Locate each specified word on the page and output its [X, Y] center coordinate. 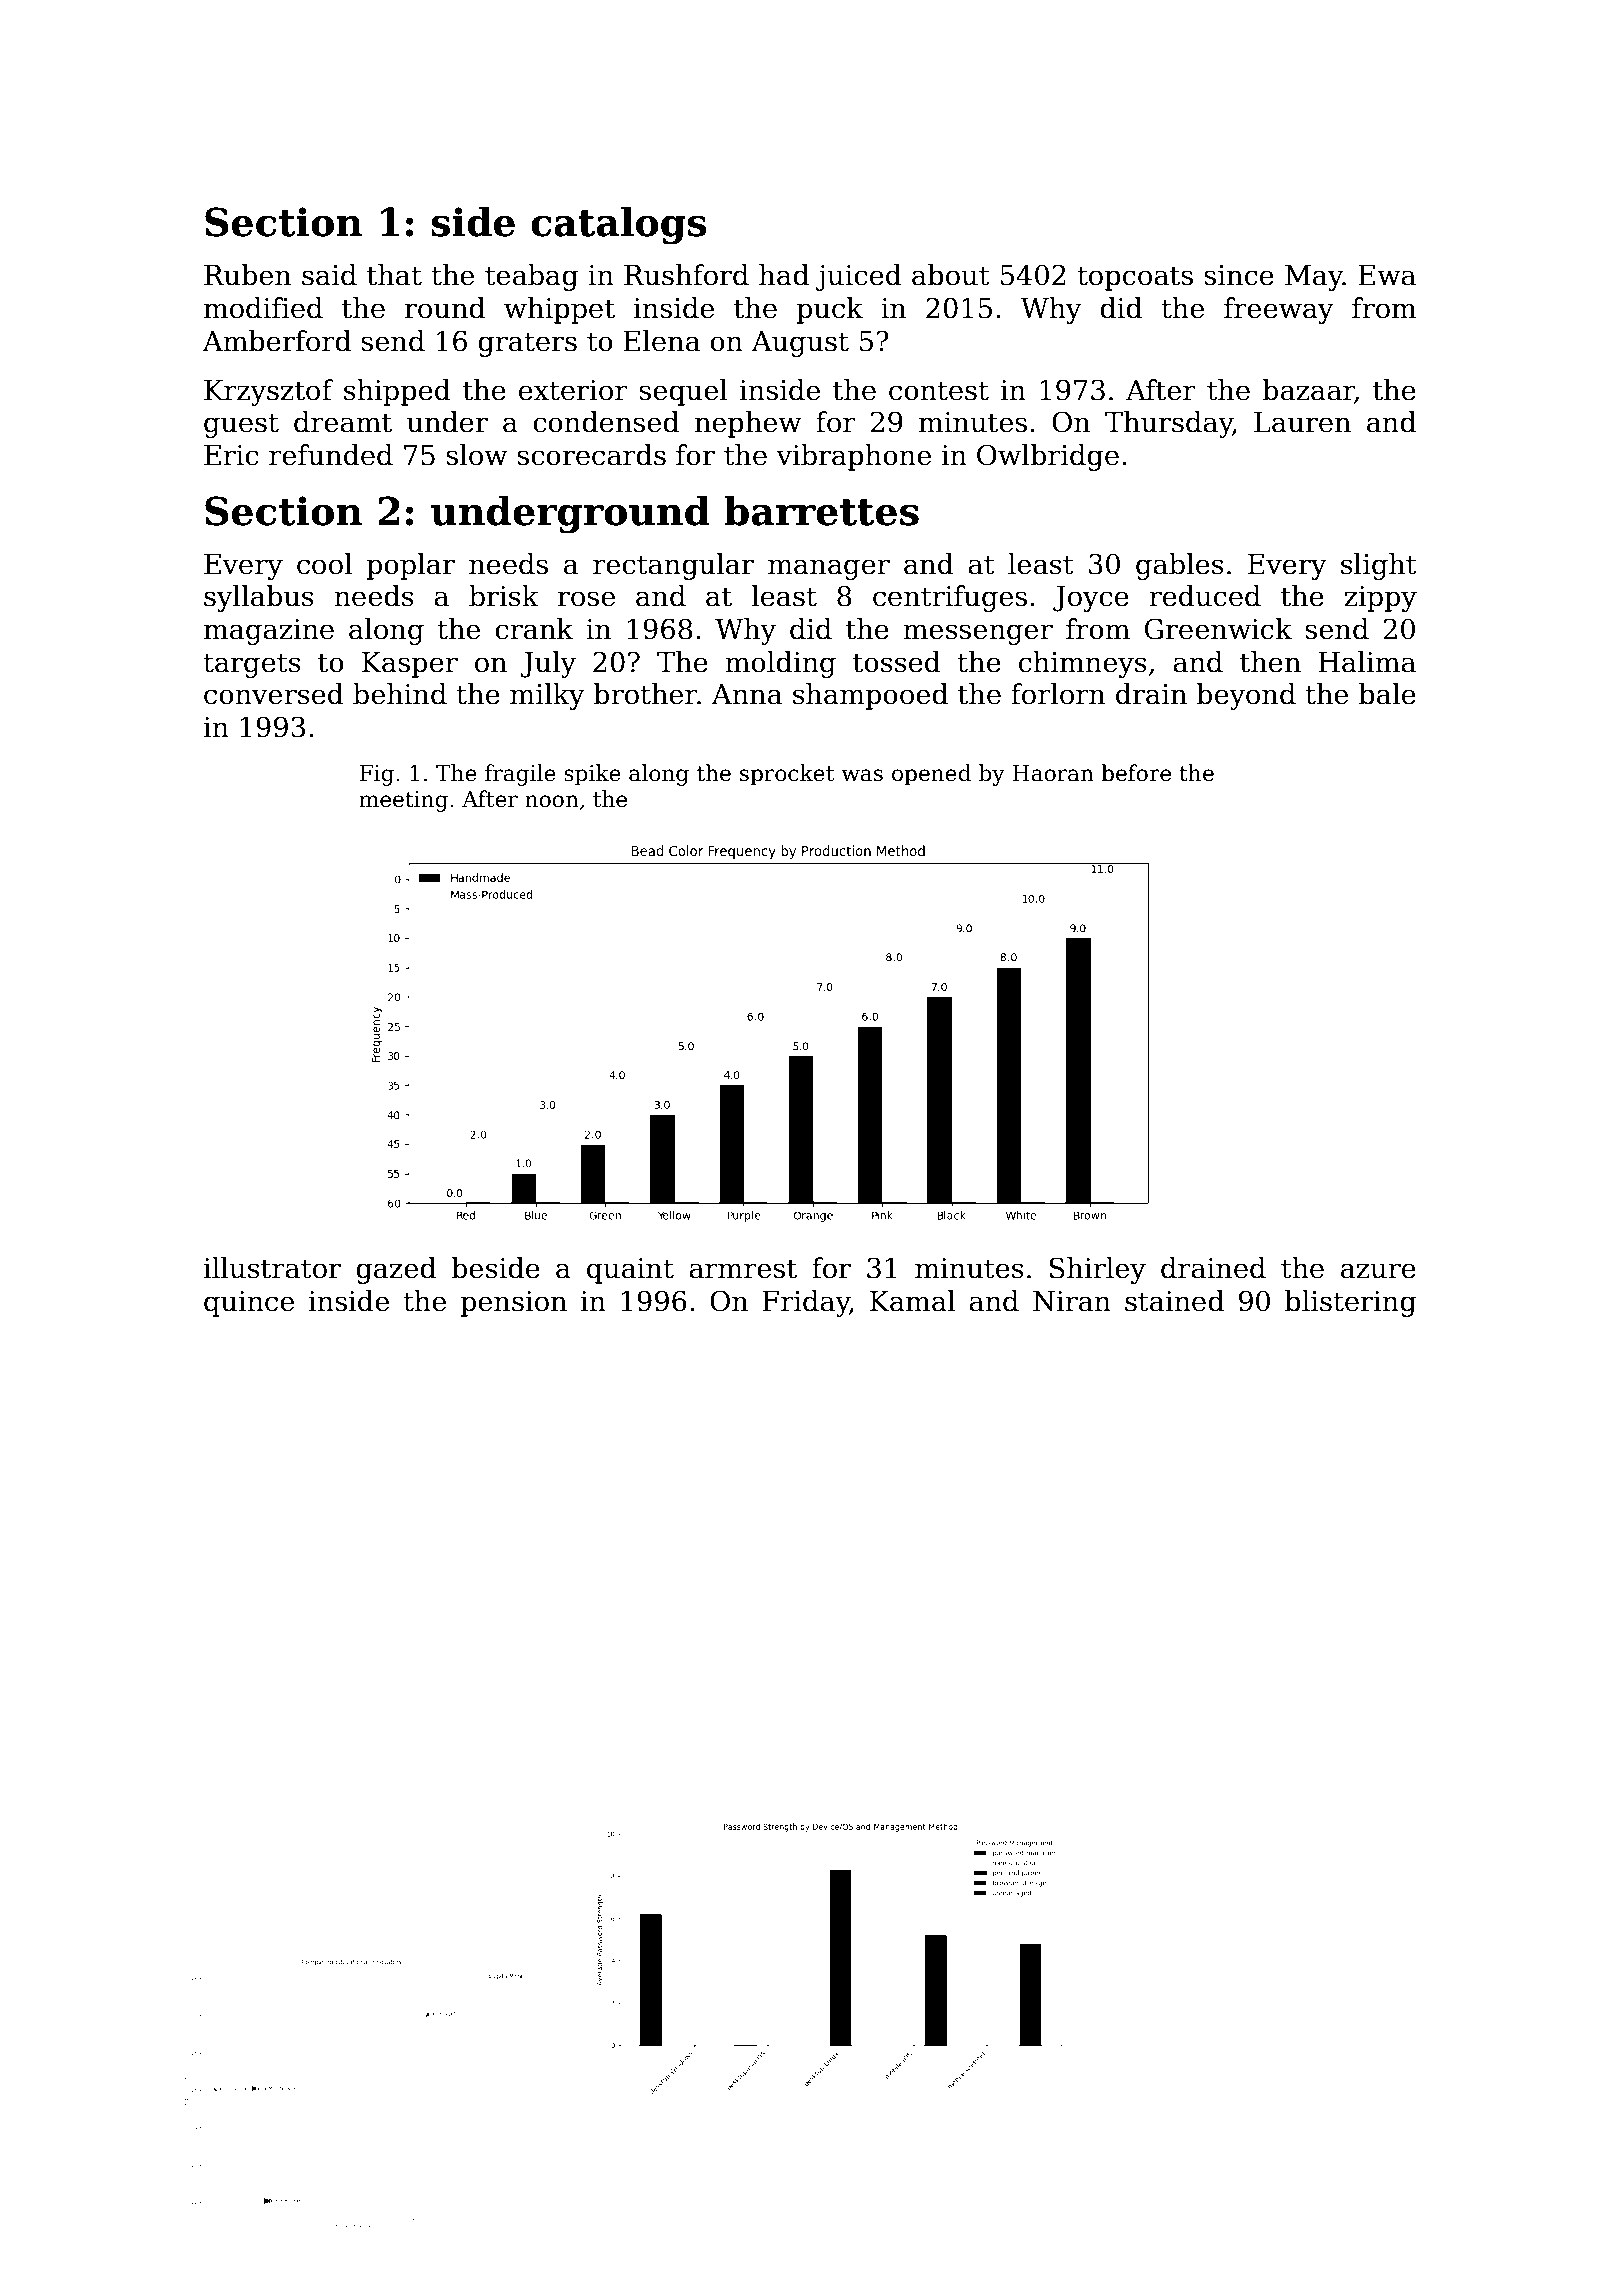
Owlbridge [1048, 457]
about [951, 275]
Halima [1367, 662]
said [329, 275]
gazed [396, 1270]
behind [400, 694]
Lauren [1302, 422]
